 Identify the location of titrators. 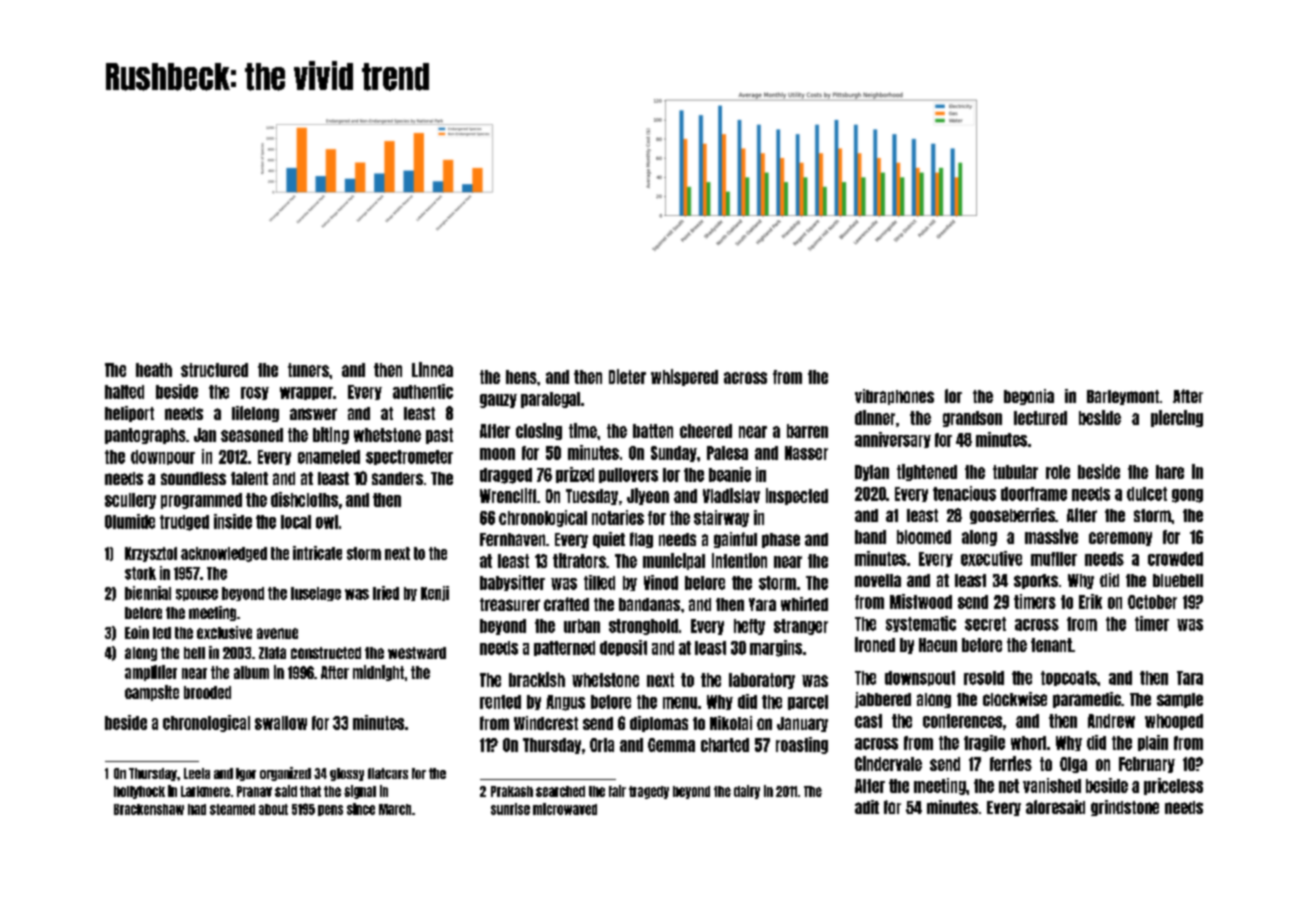
(579, 560).
